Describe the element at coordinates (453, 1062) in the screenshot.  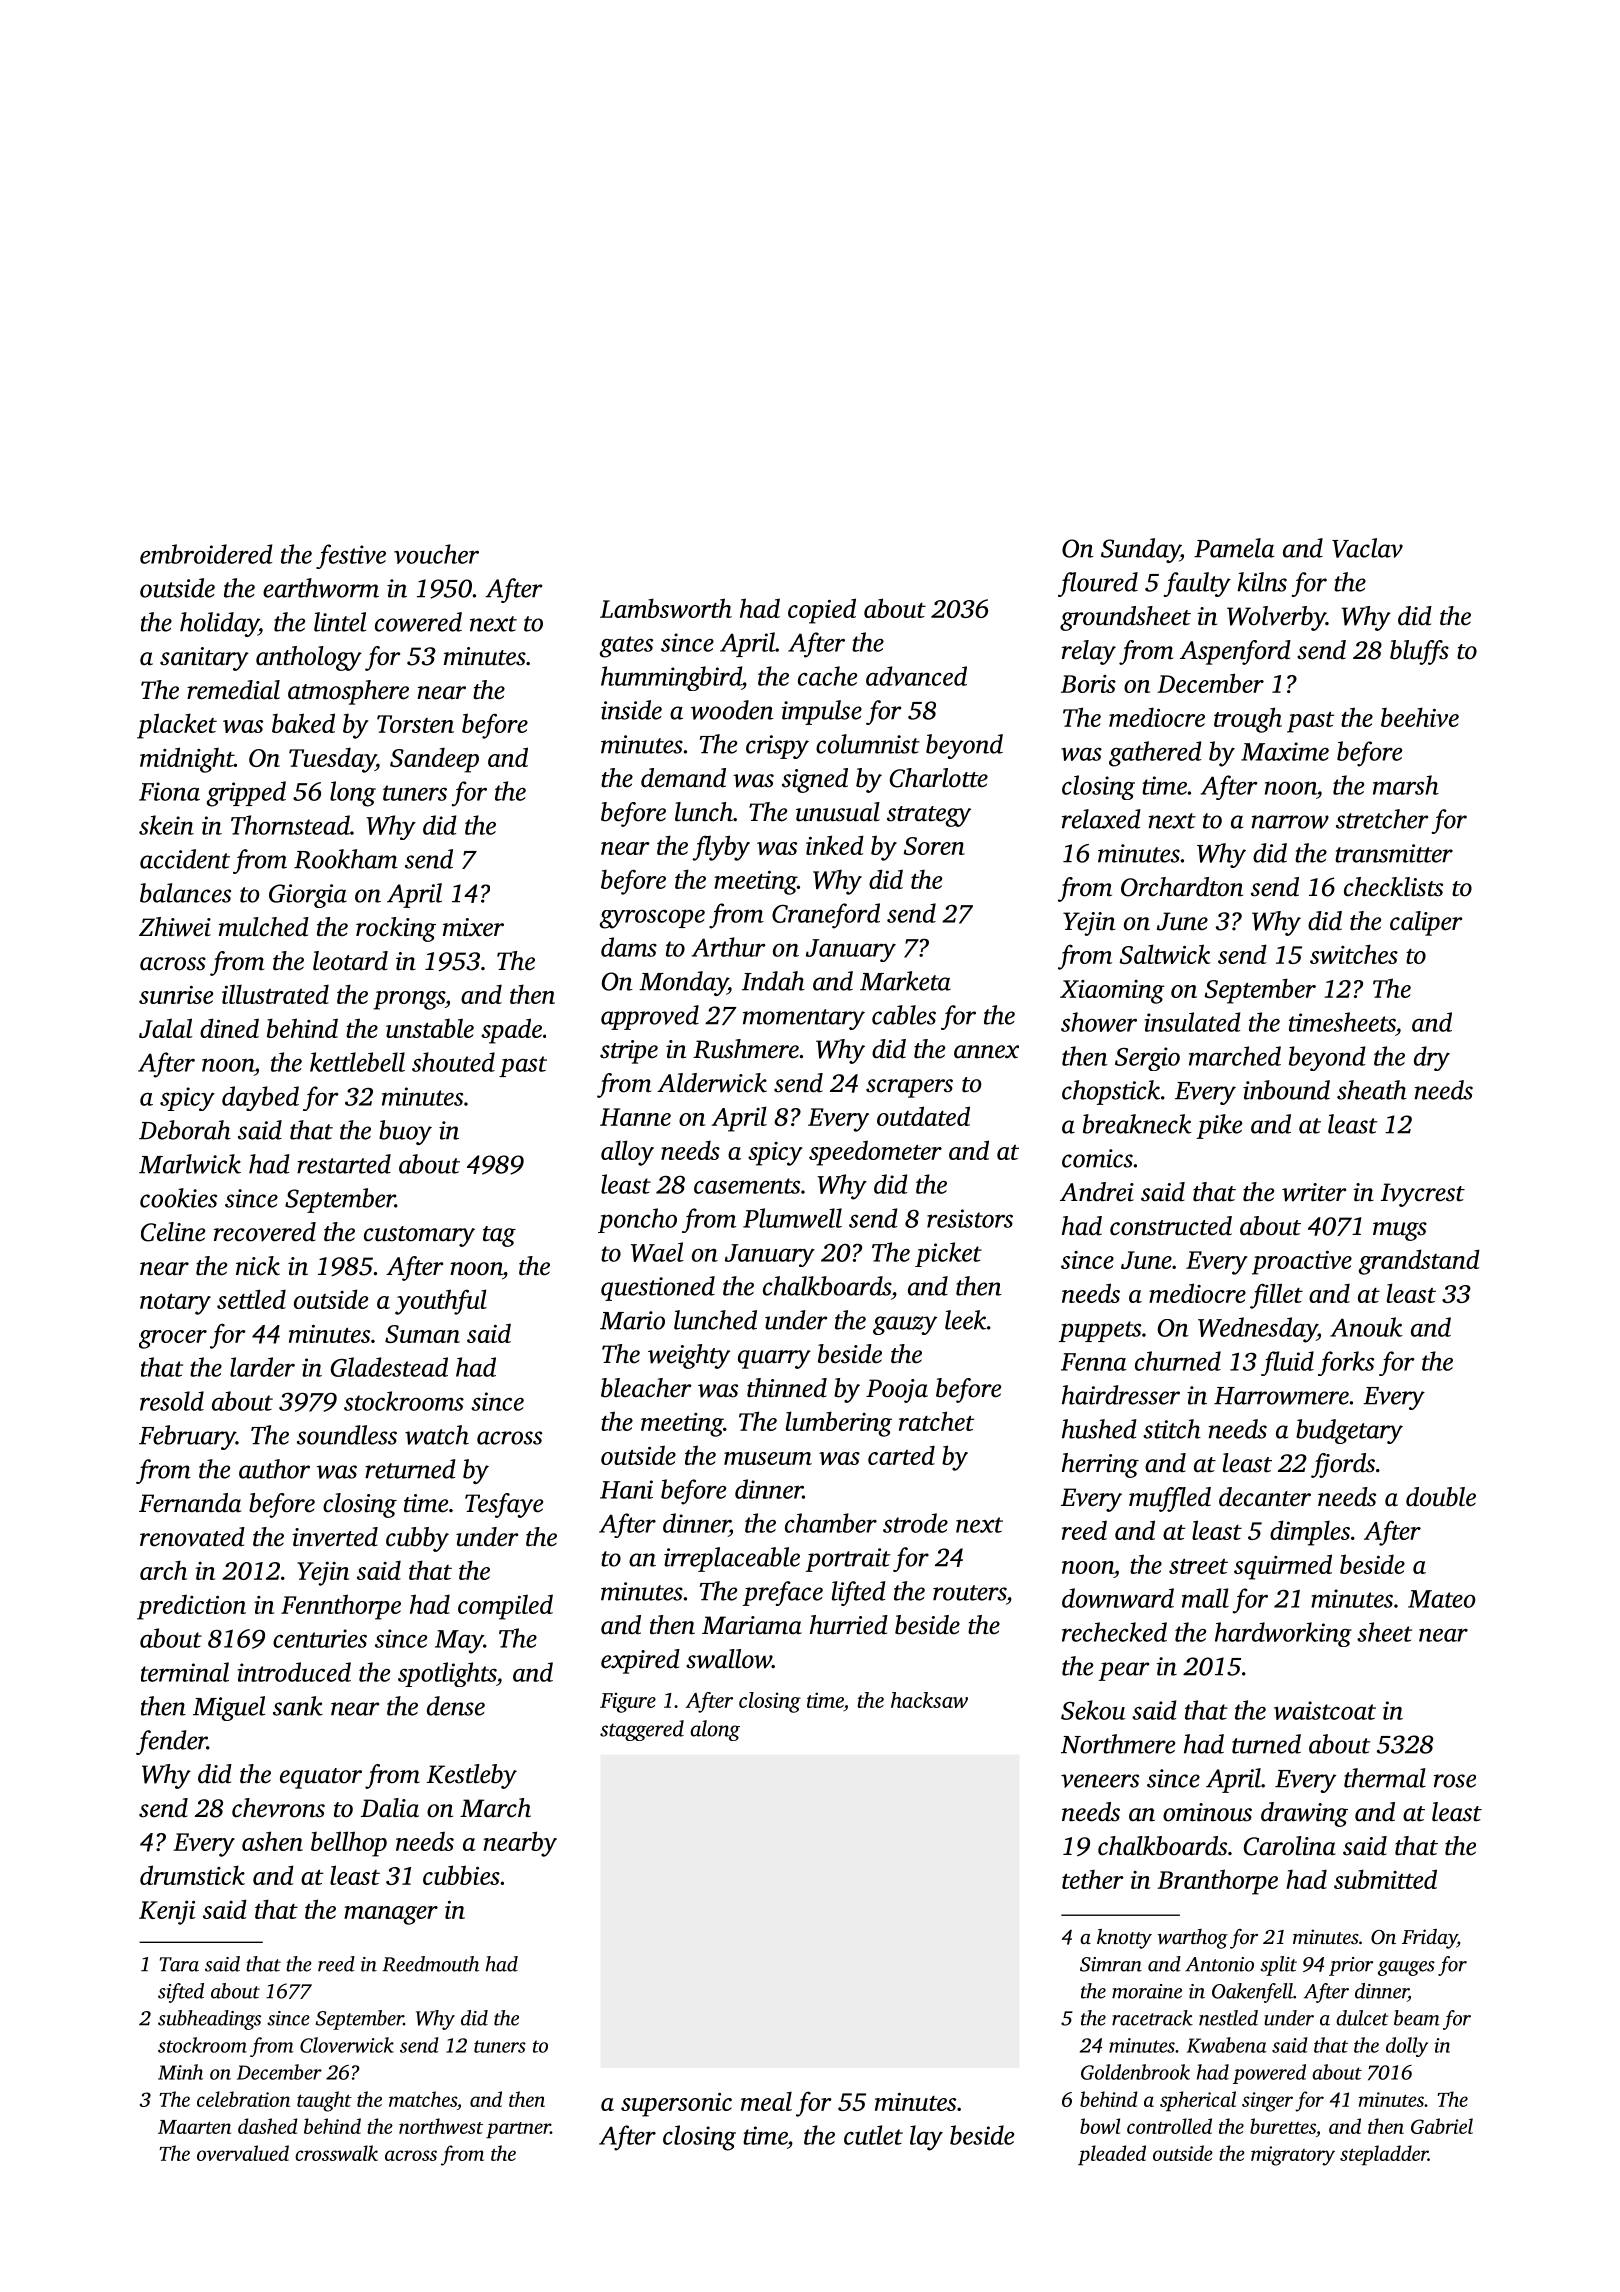
I see `shouted` at that location.
